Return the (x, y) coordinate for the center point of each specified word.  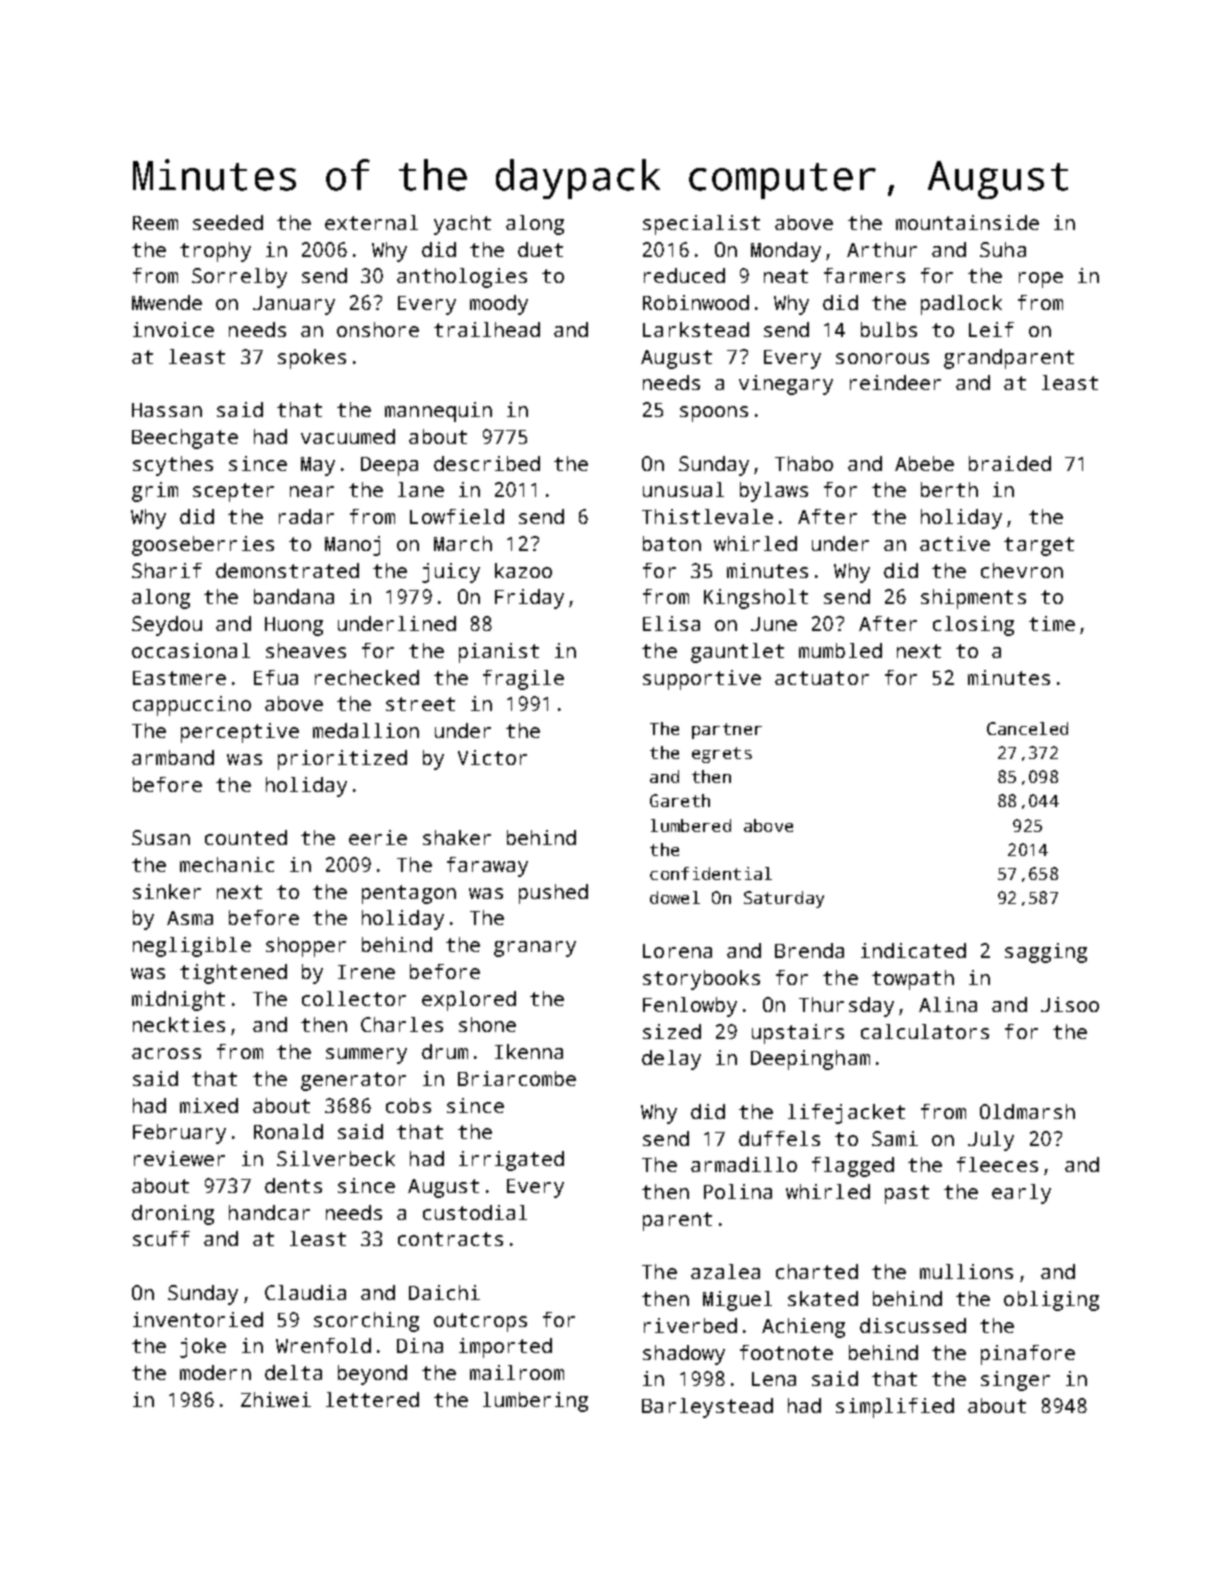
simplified (895, 1408)
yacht (462, 225)
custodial (475, 1212)
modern (215, 1372)
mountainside (967, 222)
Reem (155, 223)
